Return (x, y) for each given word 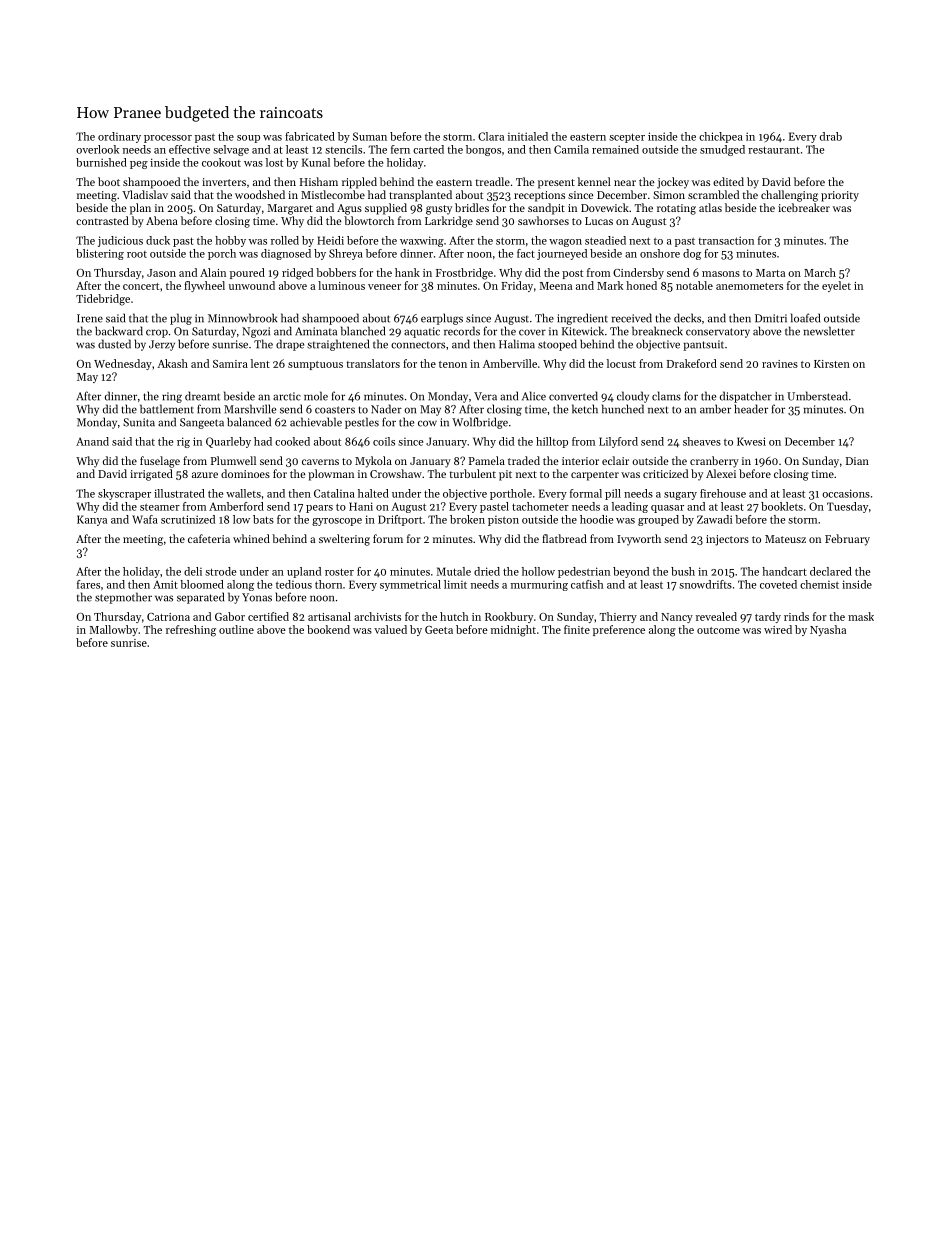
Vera (485, 396)
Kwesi (751, 441)
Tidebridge (103, 300)
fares (88, 584)
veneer (384, 287)
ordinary (119, 137)
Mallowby (114, 630)
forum (388, 538)
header (751, 409)
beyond (631, 572)
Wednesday (123, 364)
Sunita (139, 422)
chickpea (721, 137)
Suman (370, 136)
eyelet (836, 286)
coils (384, 441)
